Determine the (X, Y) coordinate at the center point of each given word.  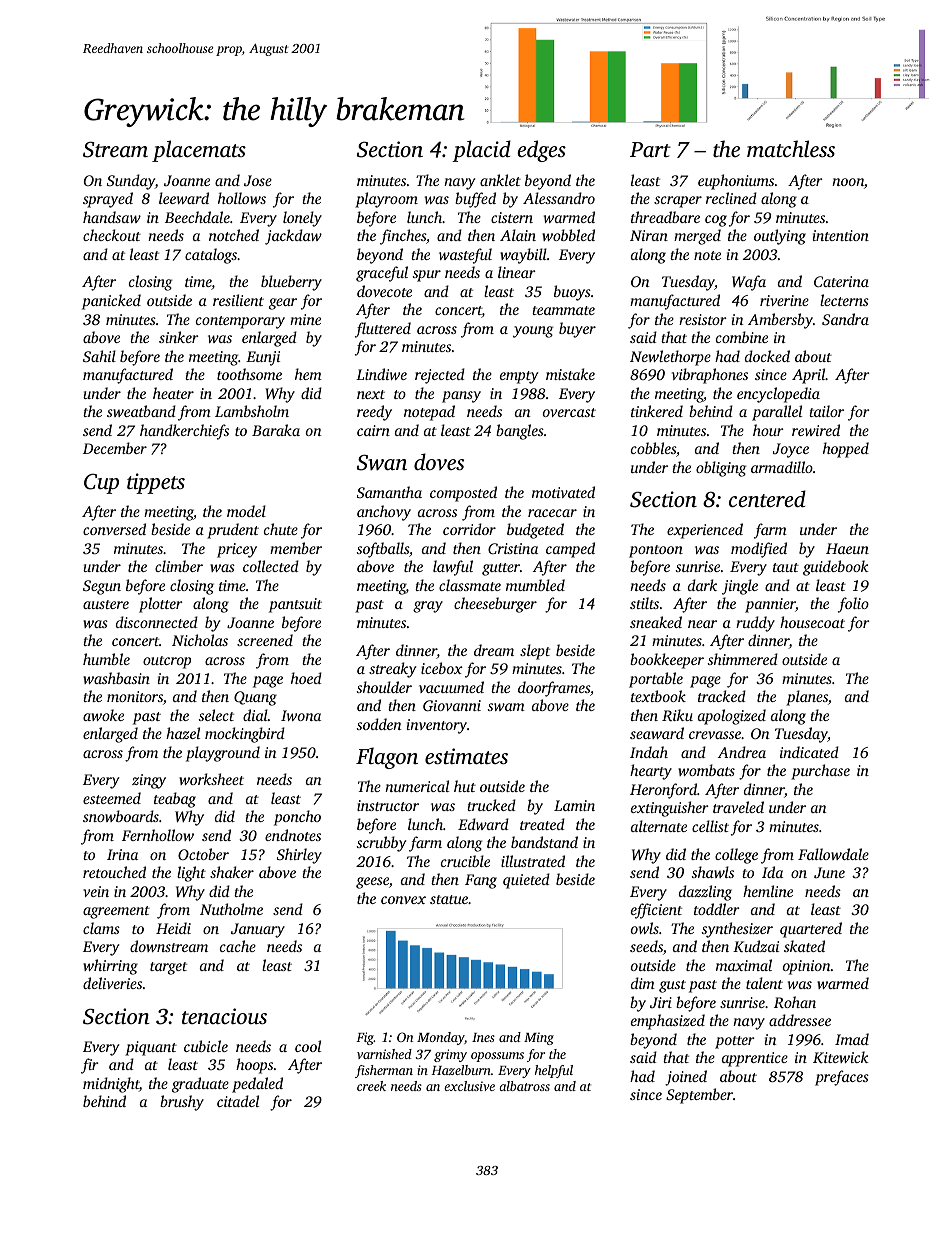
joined (686, 1078)
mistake (570, 374)
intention (841, 235)
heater (173, 393)
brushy (182, 1103)
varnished (384, 1054)
